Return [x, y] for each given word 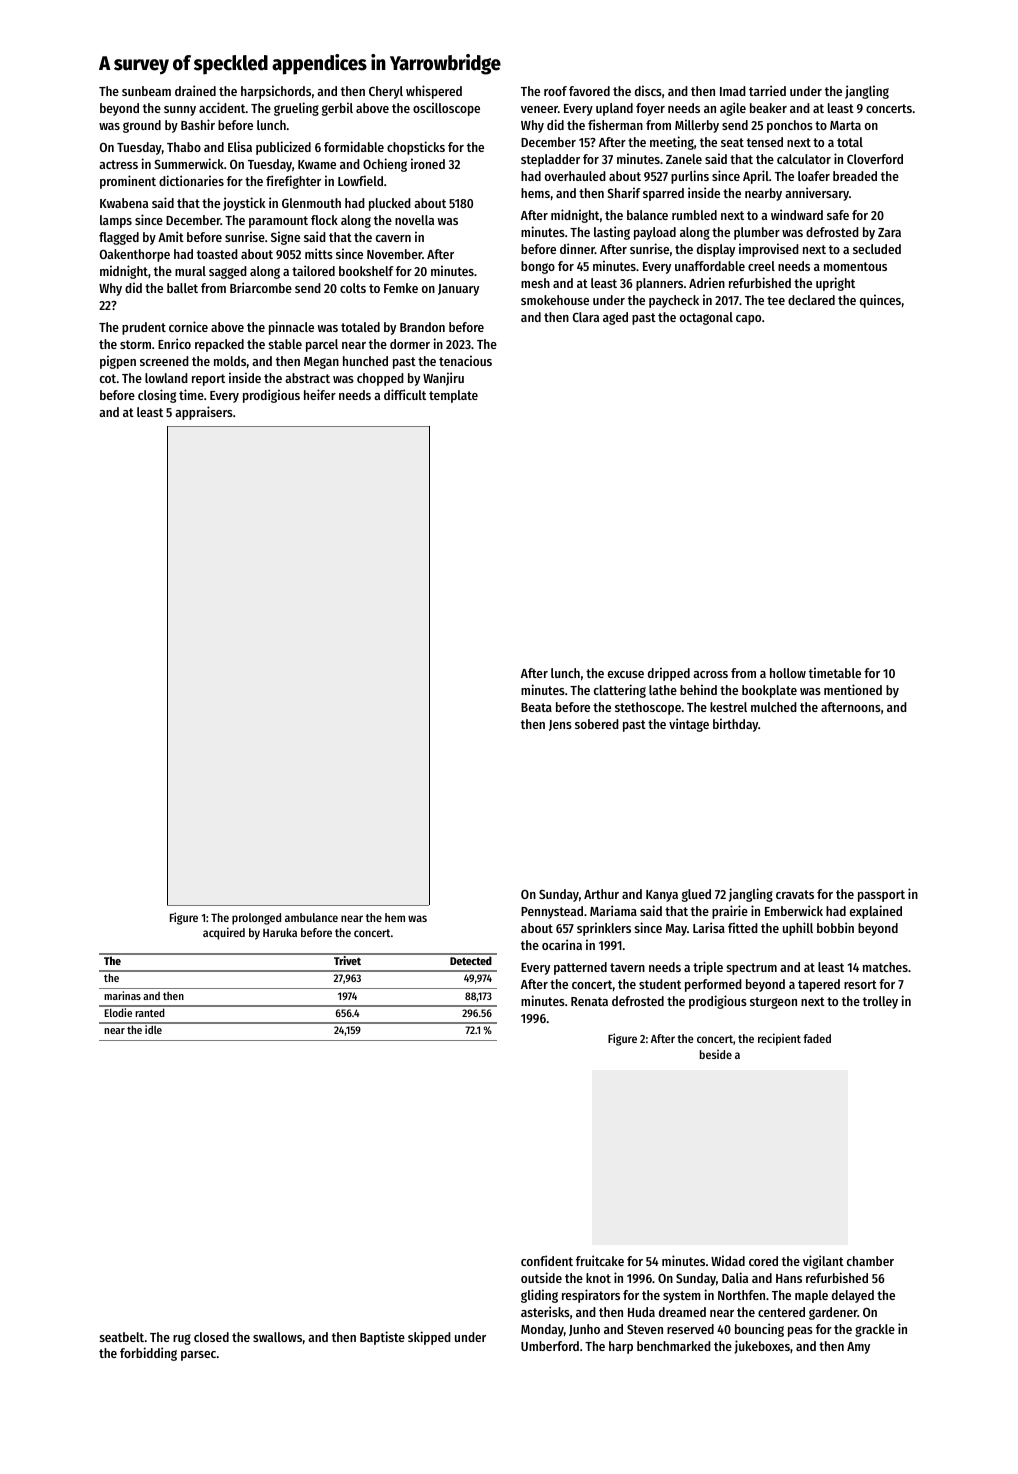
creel [761, 266]
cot [108, 378]
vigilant [823, 1262]
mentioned [853, 689]
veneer [539, 109]
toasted [217, 254]
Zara [889, 232]
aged [615, 318]
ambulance [311, 917]
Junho [584, 1330]
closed [211, 1337]
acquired [224, 933]
